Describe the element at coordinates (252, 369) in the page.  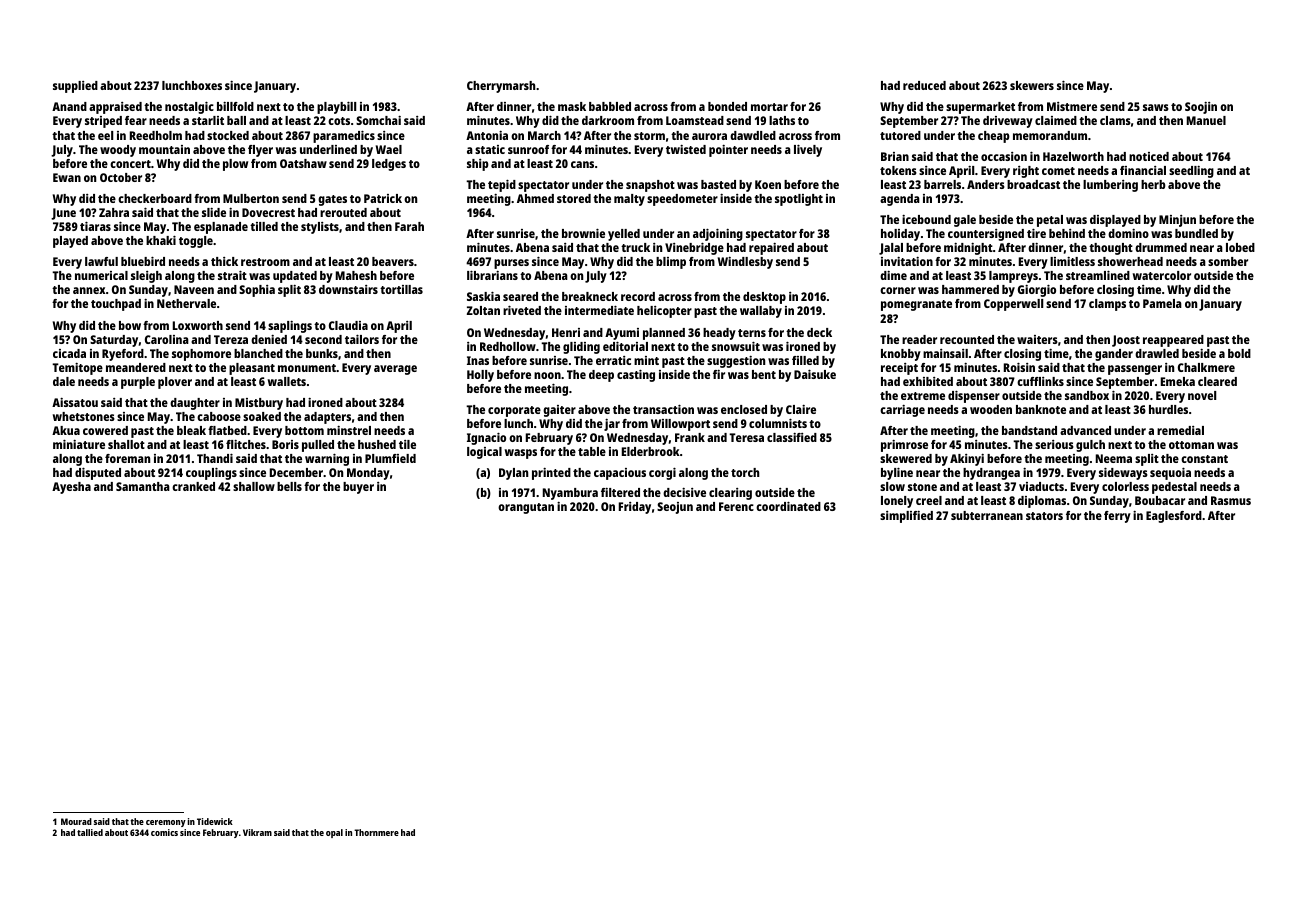
I see `pleasant` at that location.
